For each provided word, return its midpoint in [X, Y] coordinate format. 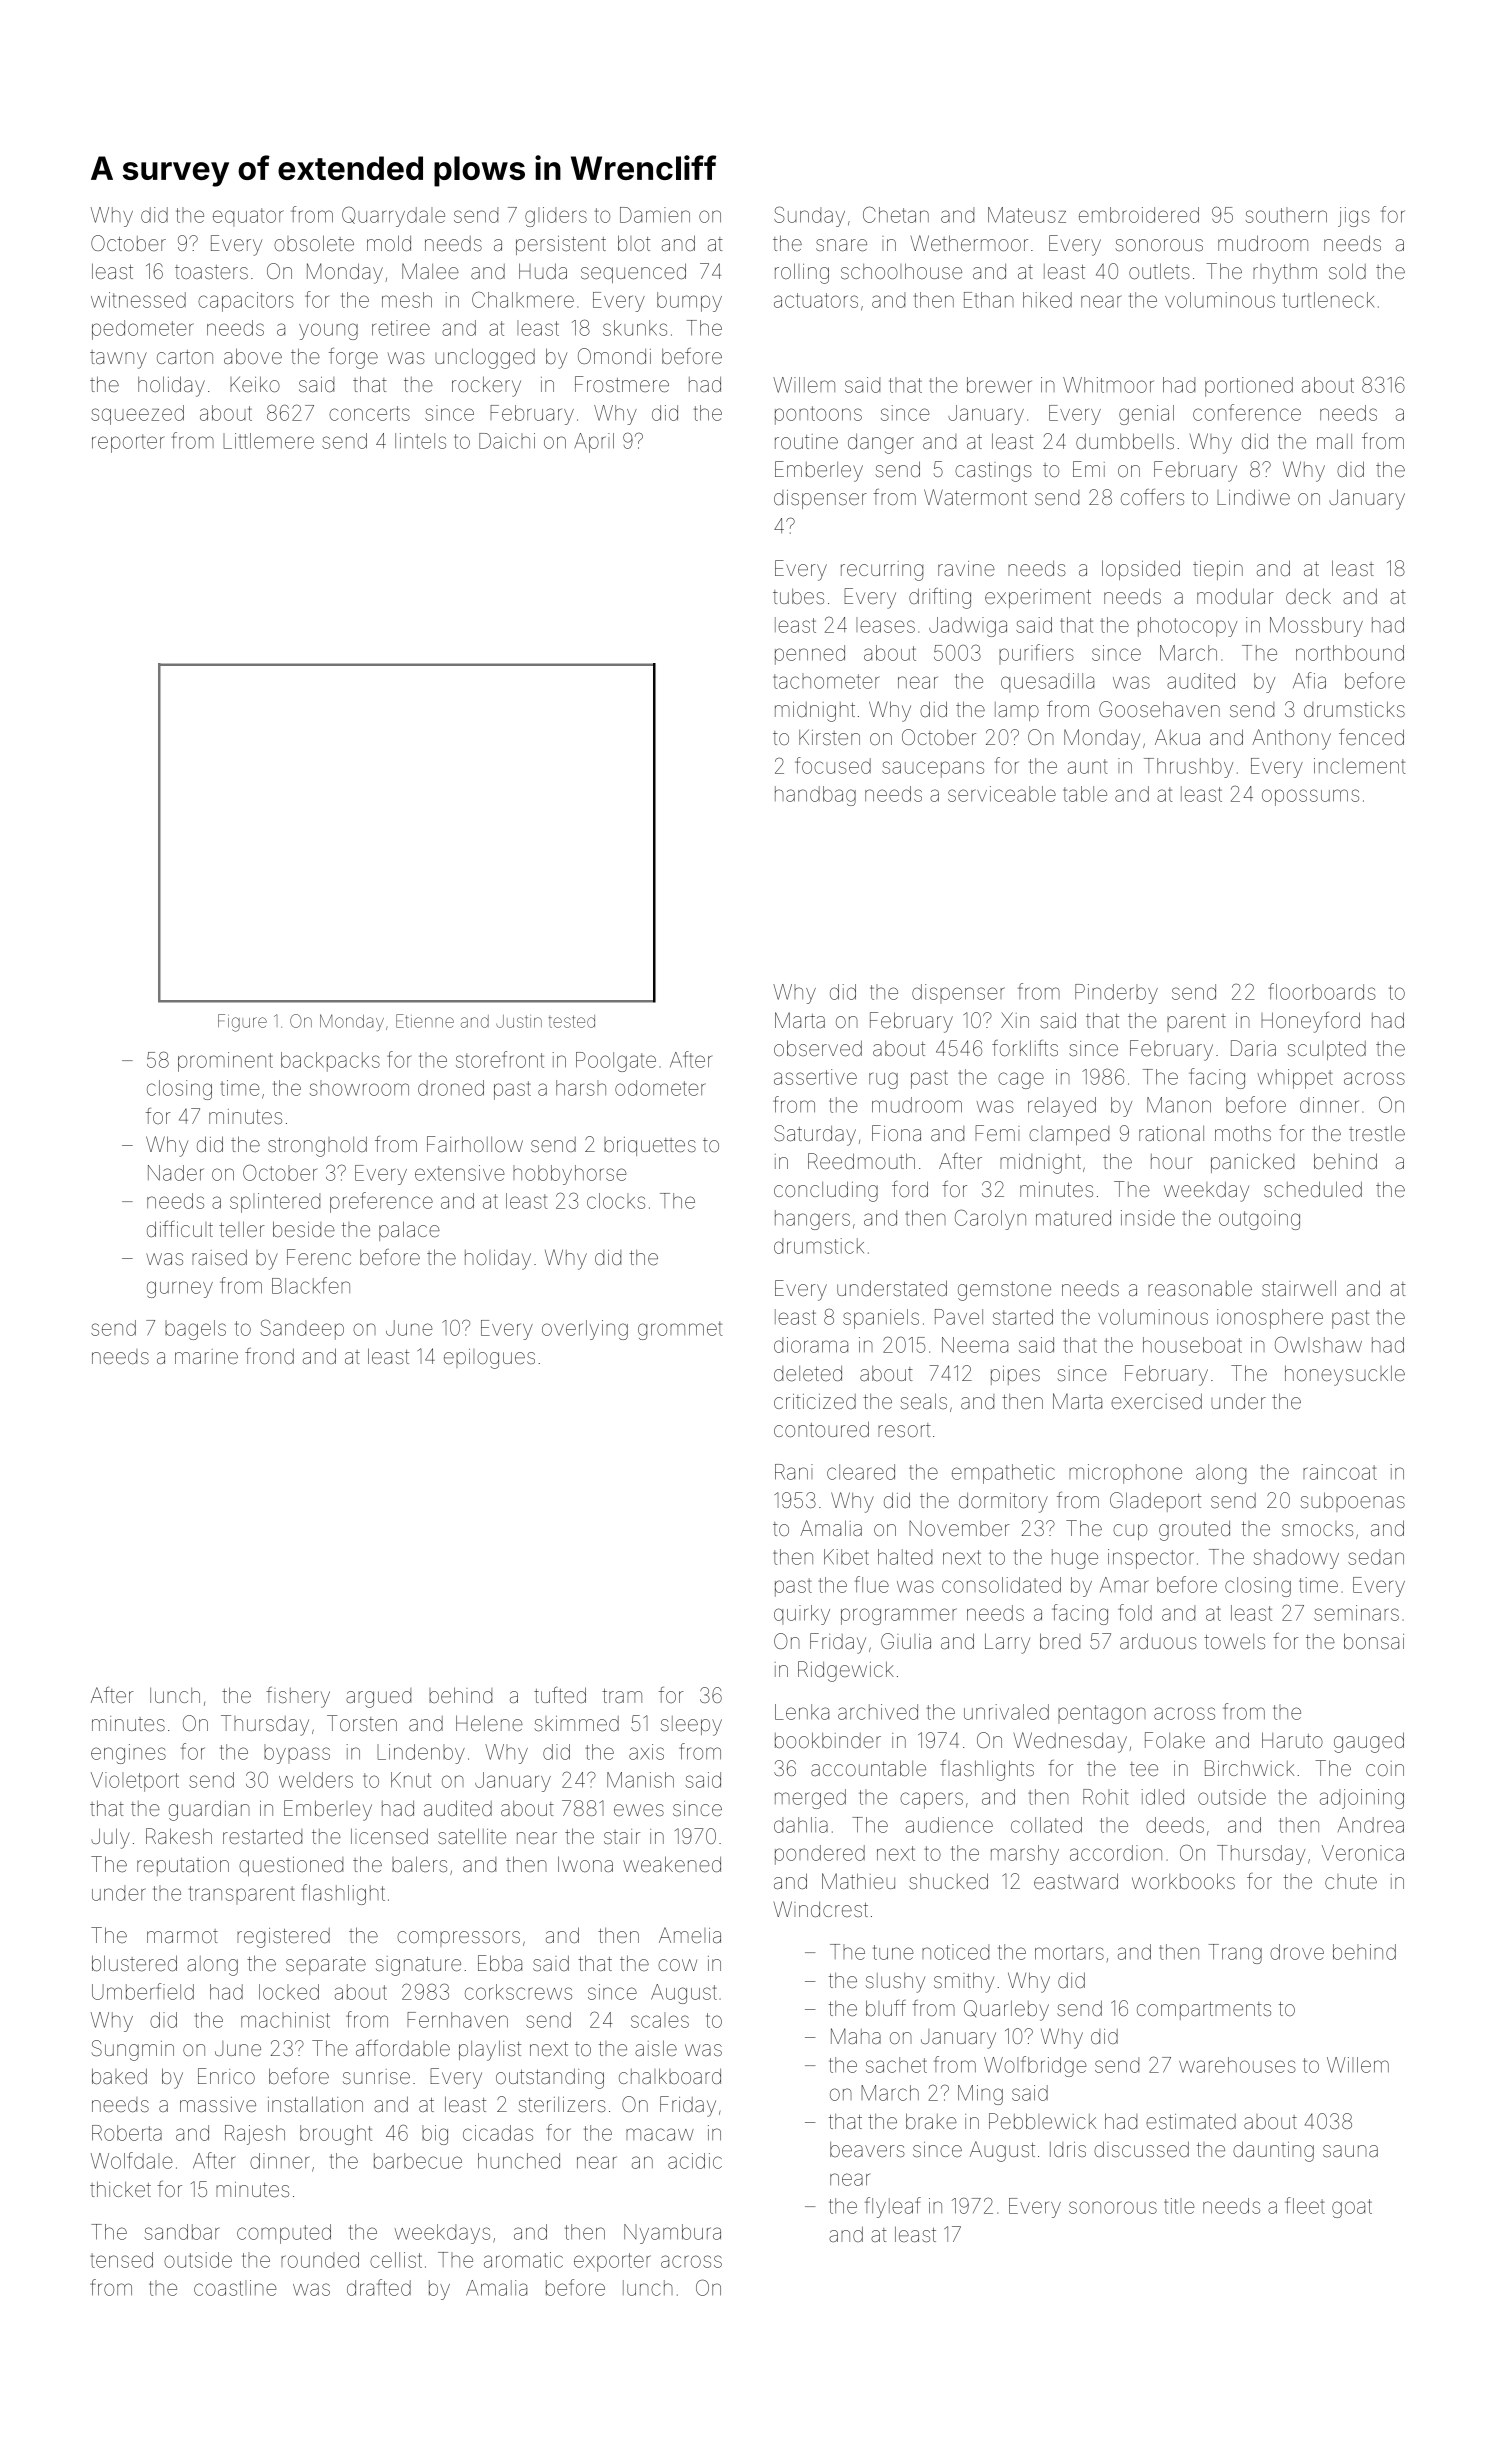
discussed [1141, 2149]
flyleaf [893, 2207]
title [1179, 2206]
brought [336, 2135]
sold [1347, 271]
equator [248, 217]
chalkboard [670, 2076]
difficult [180, 1229]
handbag [815, 796]
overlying [585, 1330]
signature [418, 1966]
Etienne [425, 1021]
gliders [556, 217]
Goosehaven [1159, 709]
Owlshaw [1318, 1344]
